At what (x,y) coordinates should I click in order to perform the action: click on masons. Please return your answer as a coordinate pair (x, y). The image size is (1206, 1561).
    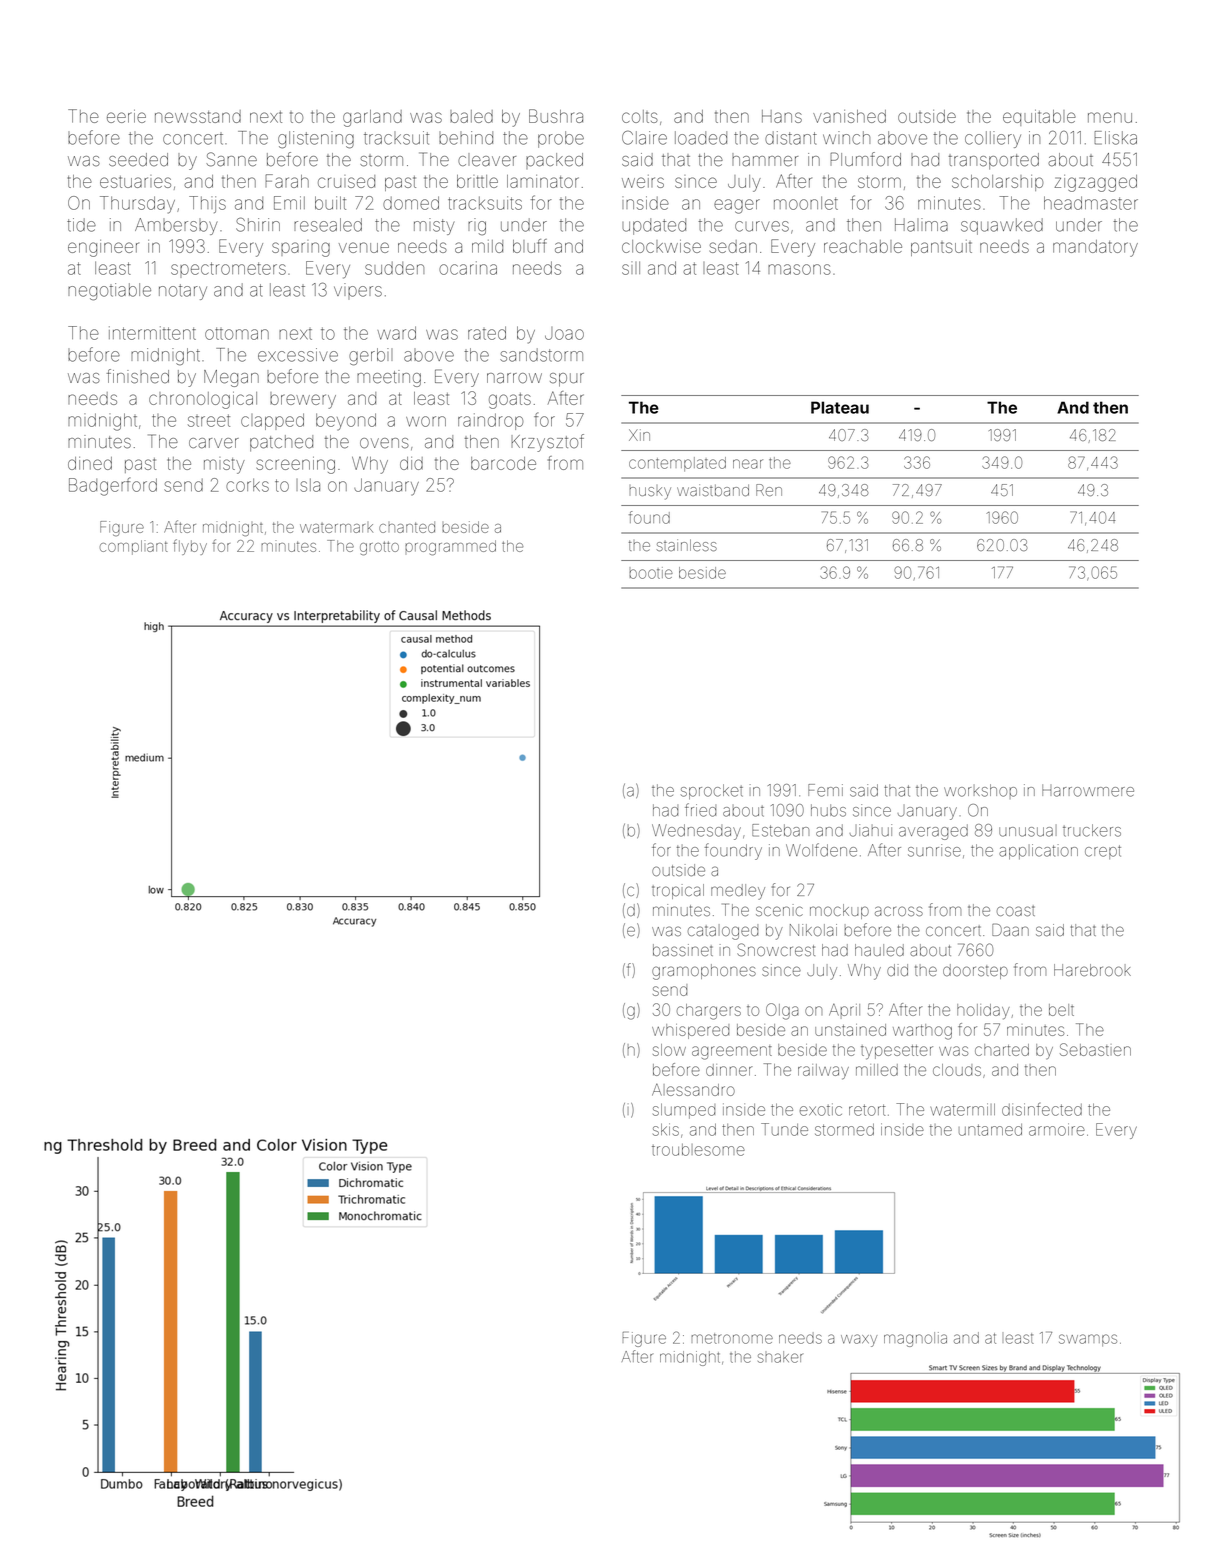
    Looking at the image, I should click on (799, 269).
